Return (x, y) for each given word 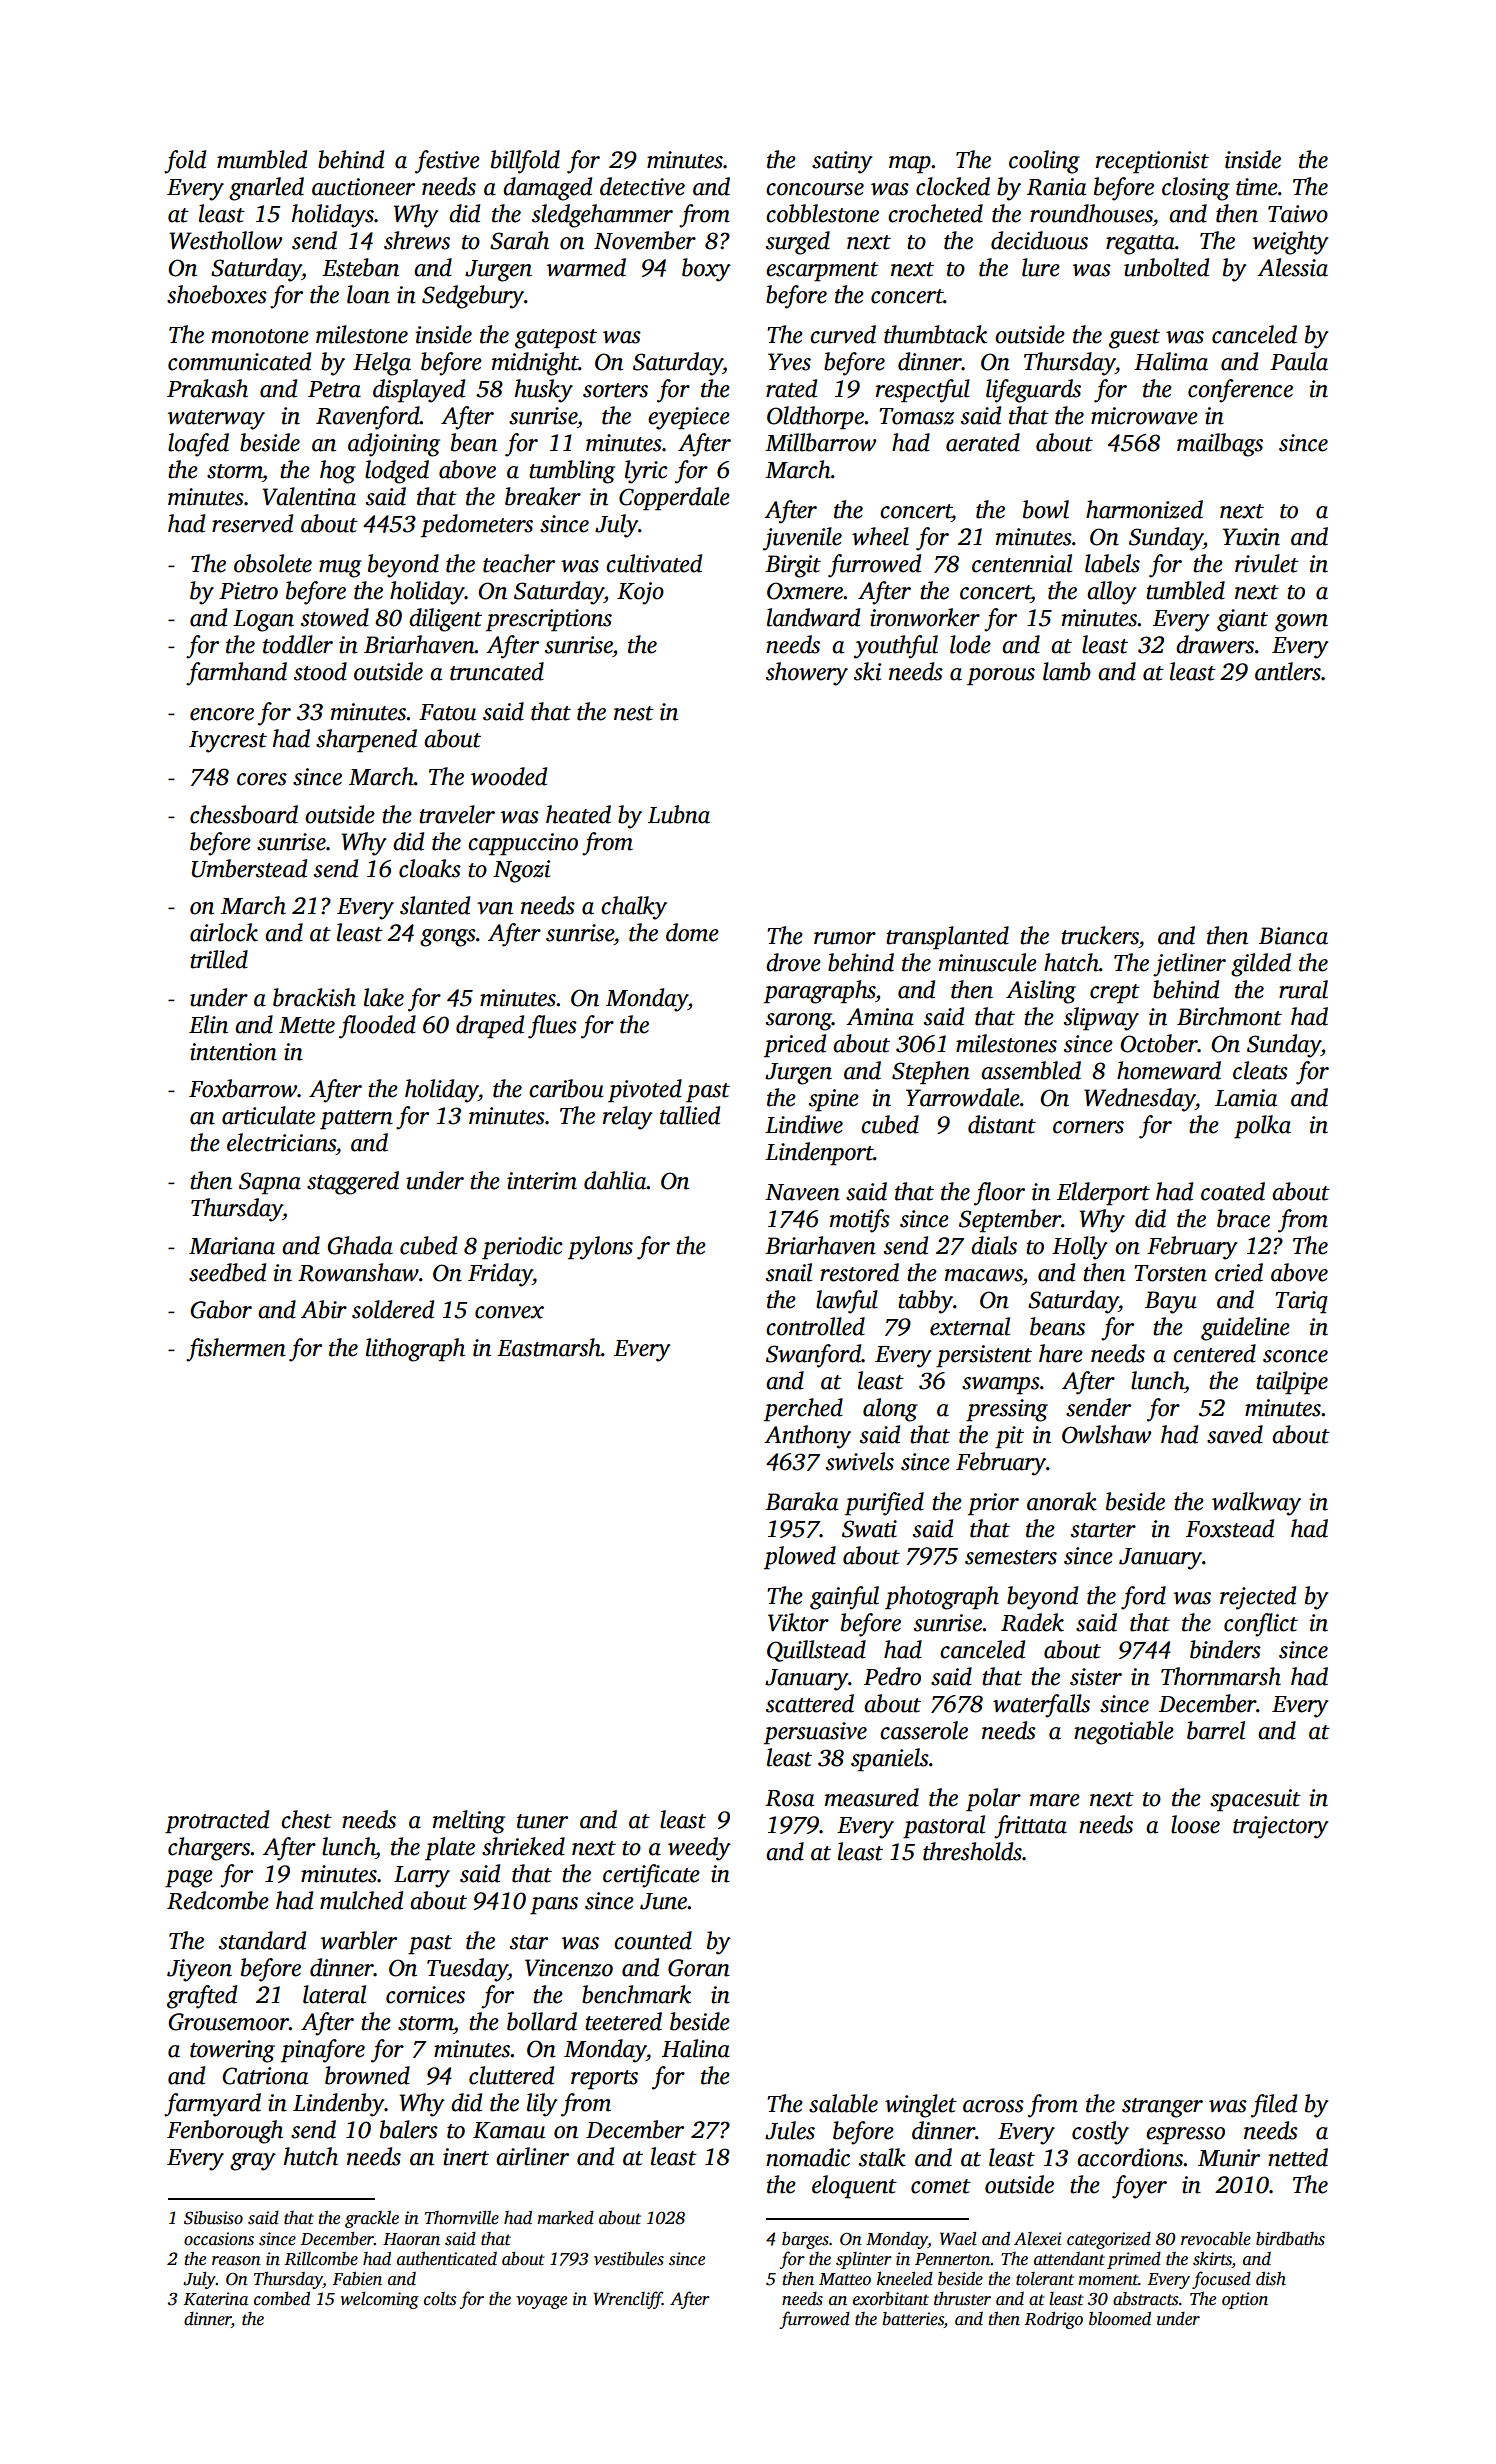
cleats (1260, 1070)
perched (803, 1410)
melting (469, 1822)
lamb (1067, 671)
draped (490, 1027)
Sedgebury (473, 297)
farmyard (212, 2105)
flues (552, 1027)
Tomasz (916, 416)
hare (1061, 1353)
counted (653, 1940)
